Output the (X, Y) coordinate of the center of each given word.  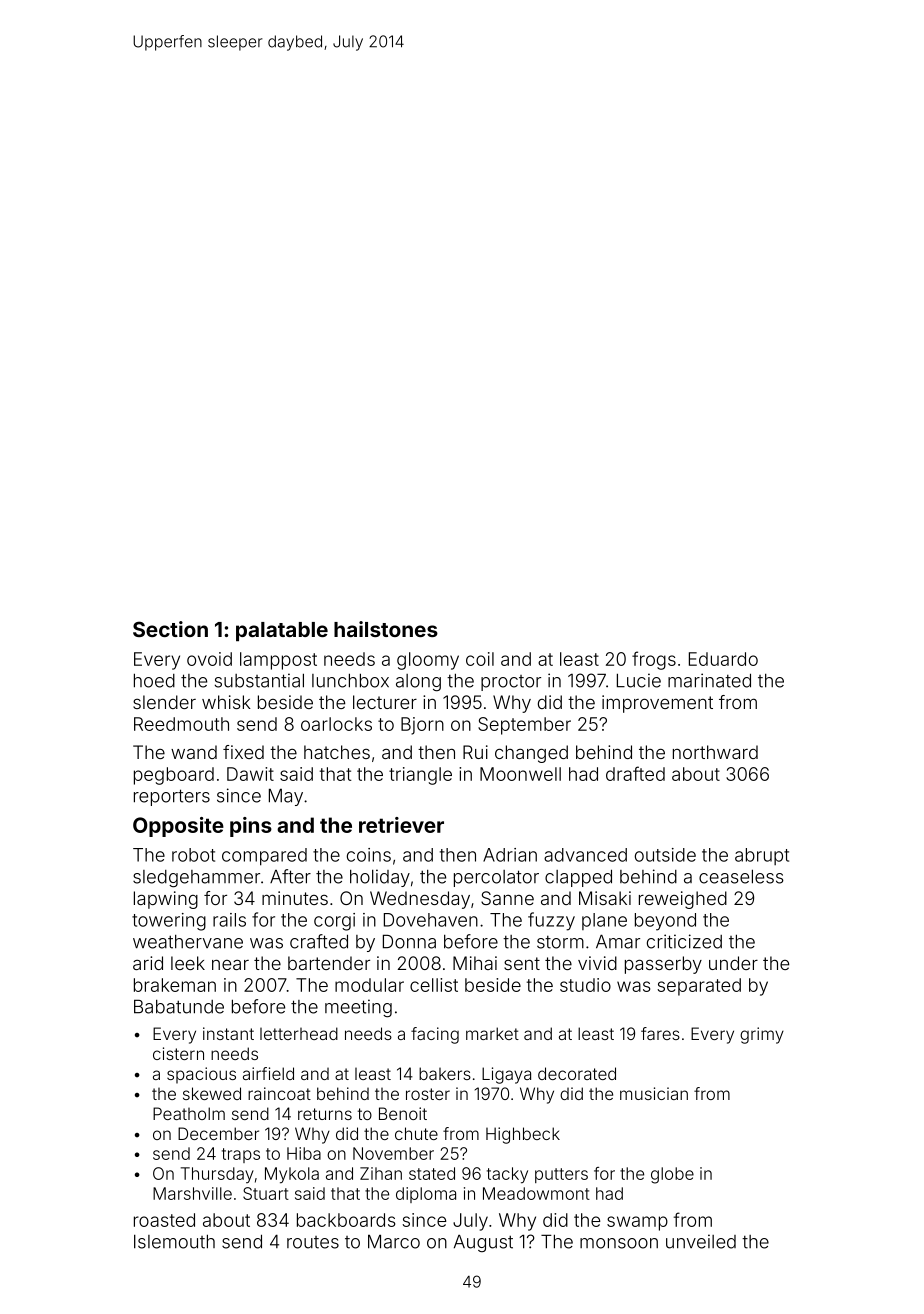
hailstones (386, 629)
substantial (259, 680)
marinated (709, 680)
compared (264, 857)
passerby (663, 965)
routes (313, 1242)
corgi (334, 922)
